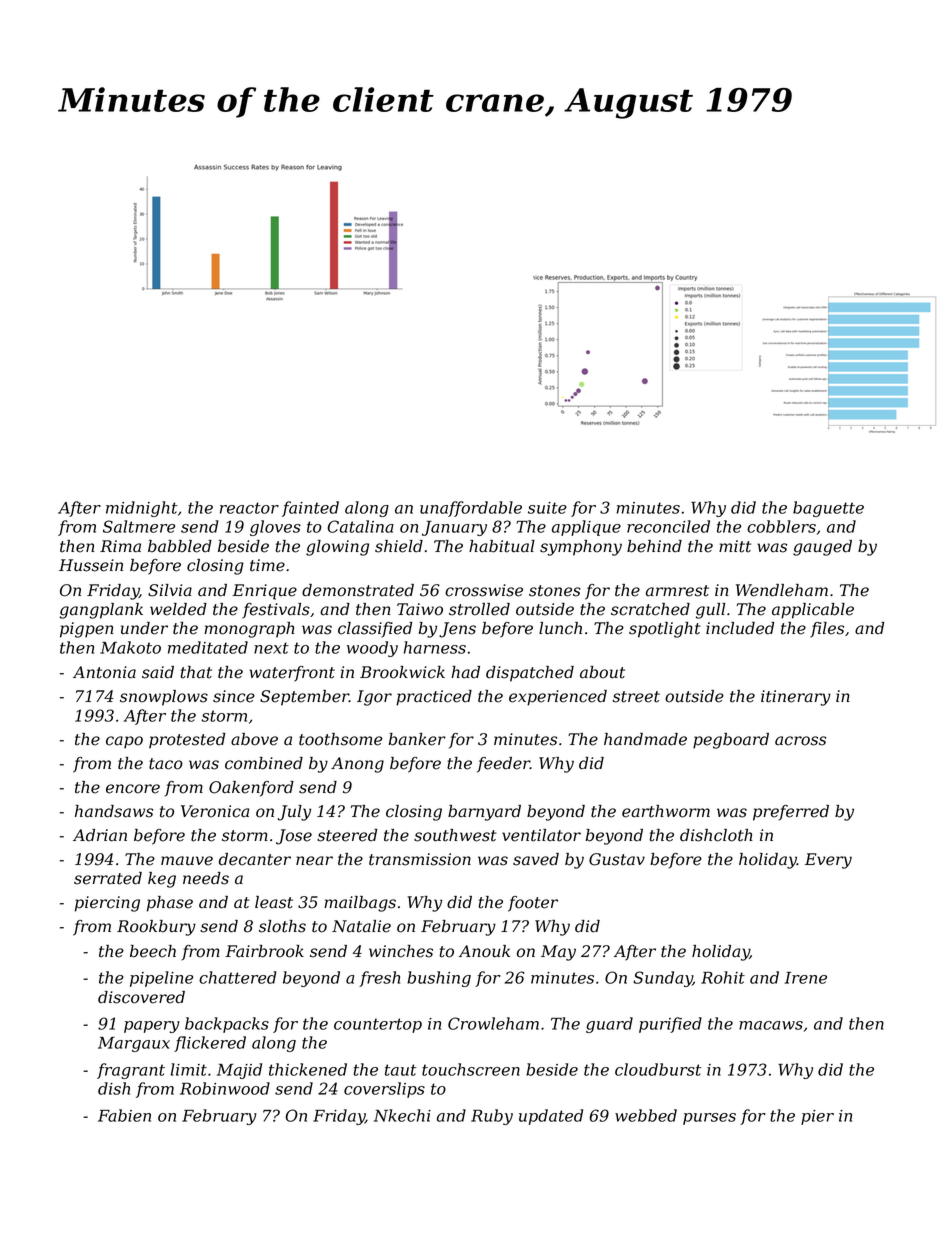 This page has height=1233, width=952. Describe the element at coordinates (249, 508) in the page. I see `reactor` at that location.
